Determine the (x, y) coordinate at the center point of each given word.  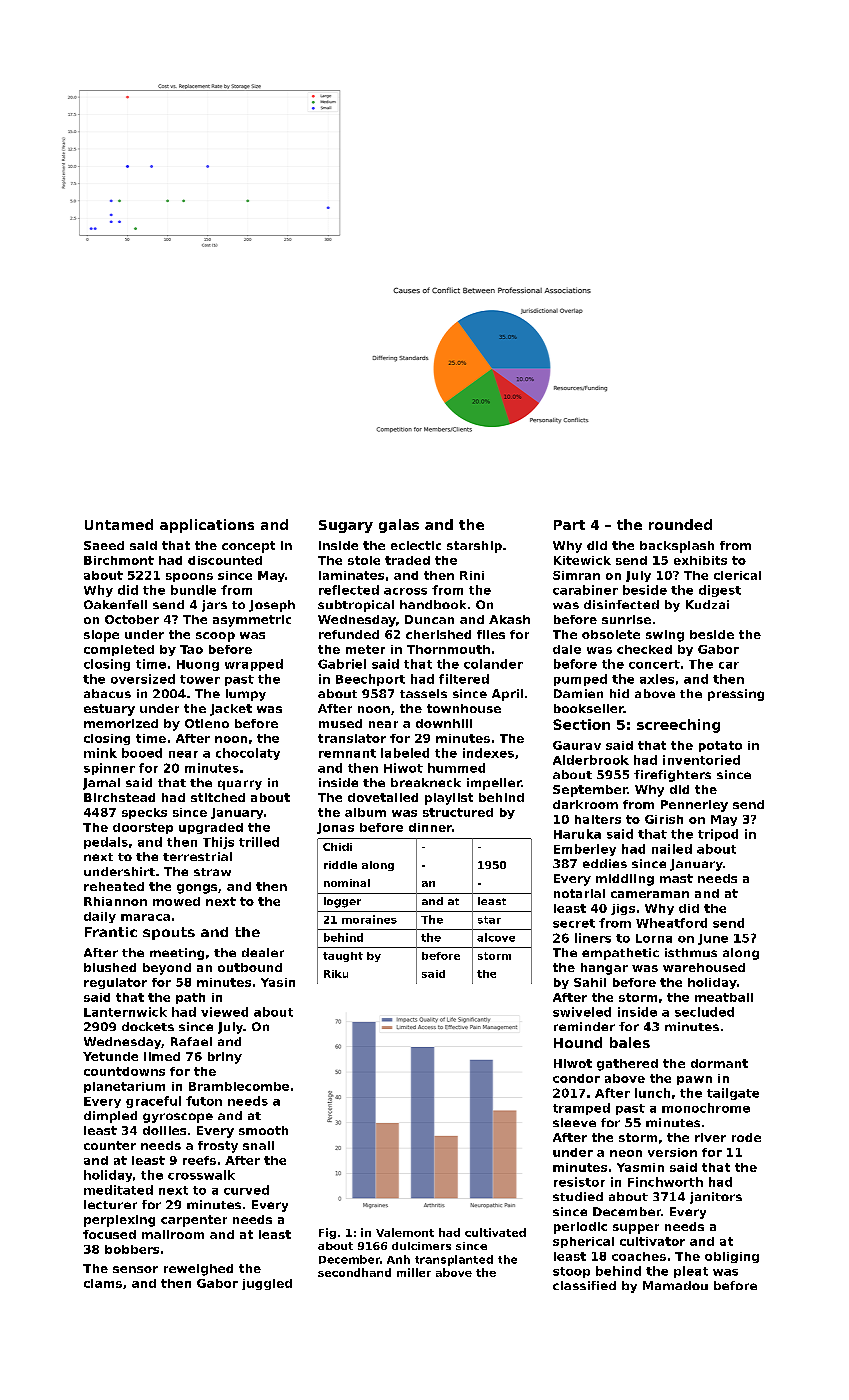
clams (103, 1283)
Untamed (119, 524)
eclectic (416, 545)
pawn (694, 1080)
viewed (224, 1012)
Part (569, 525)
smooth (263, 1130)
